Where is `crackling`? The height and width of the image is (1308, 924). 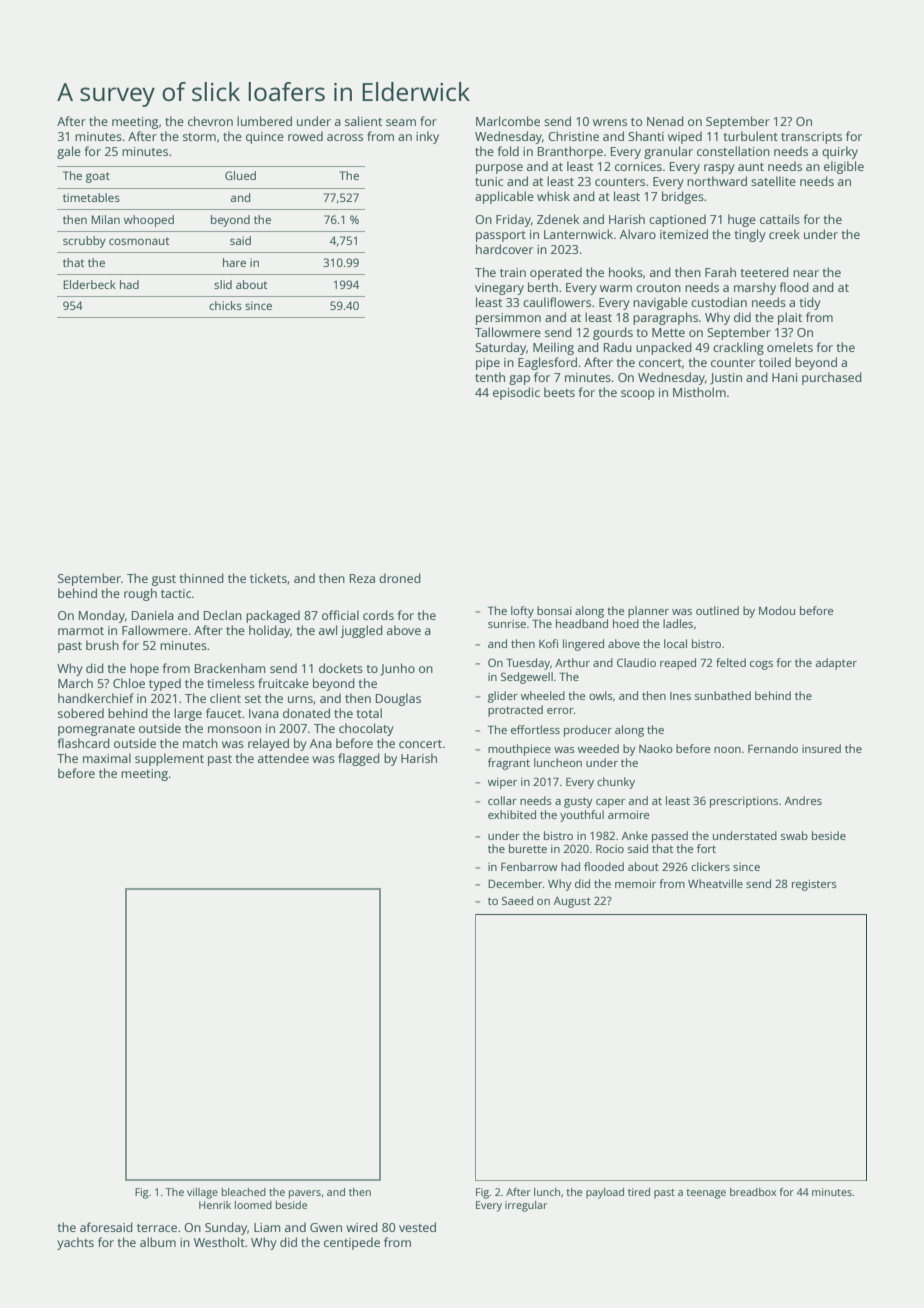
crackling is located at coordinates (738, 348).
